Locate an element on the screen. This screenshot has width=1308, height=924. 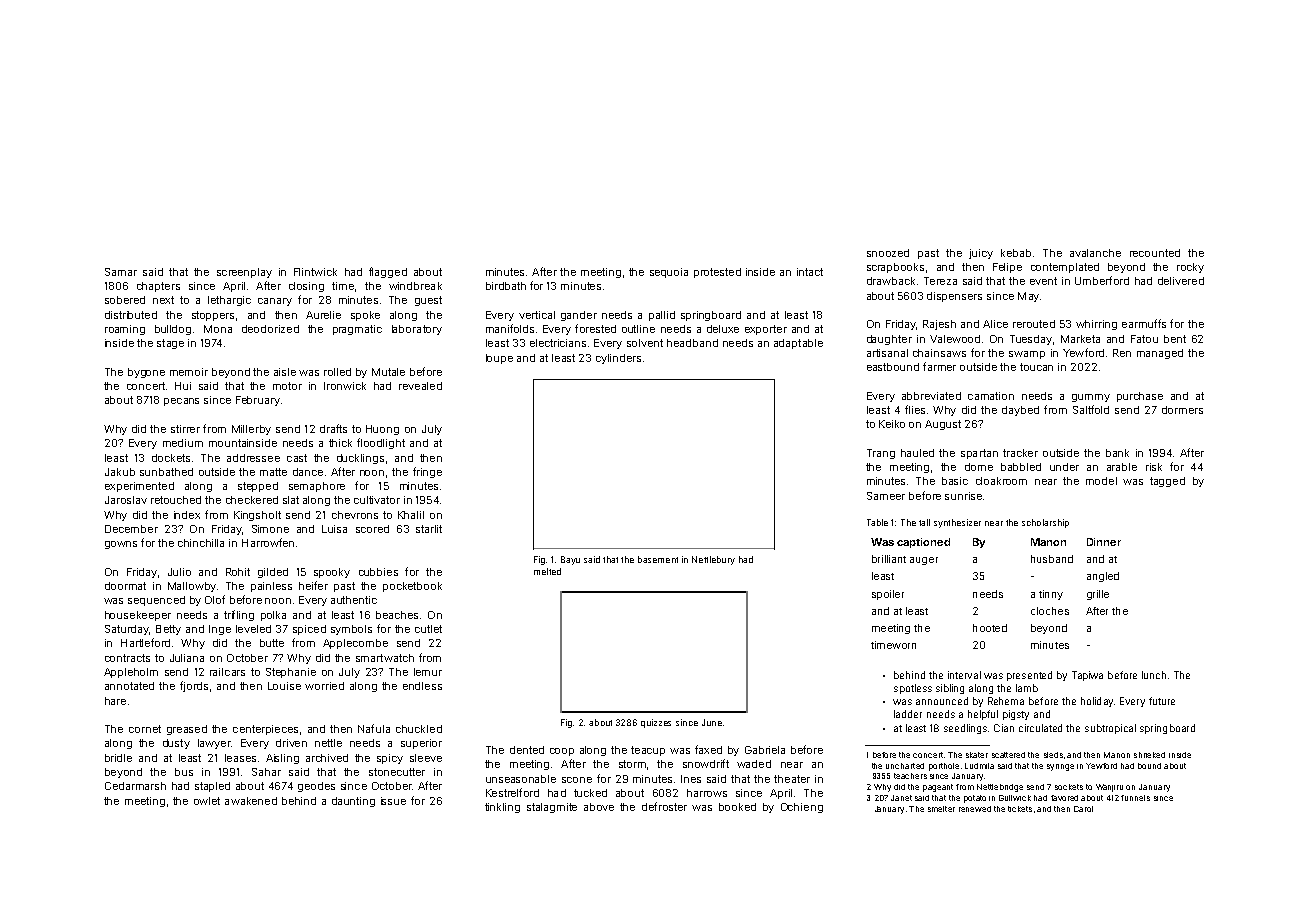
birdbath is located at coordinates (506, 286).
